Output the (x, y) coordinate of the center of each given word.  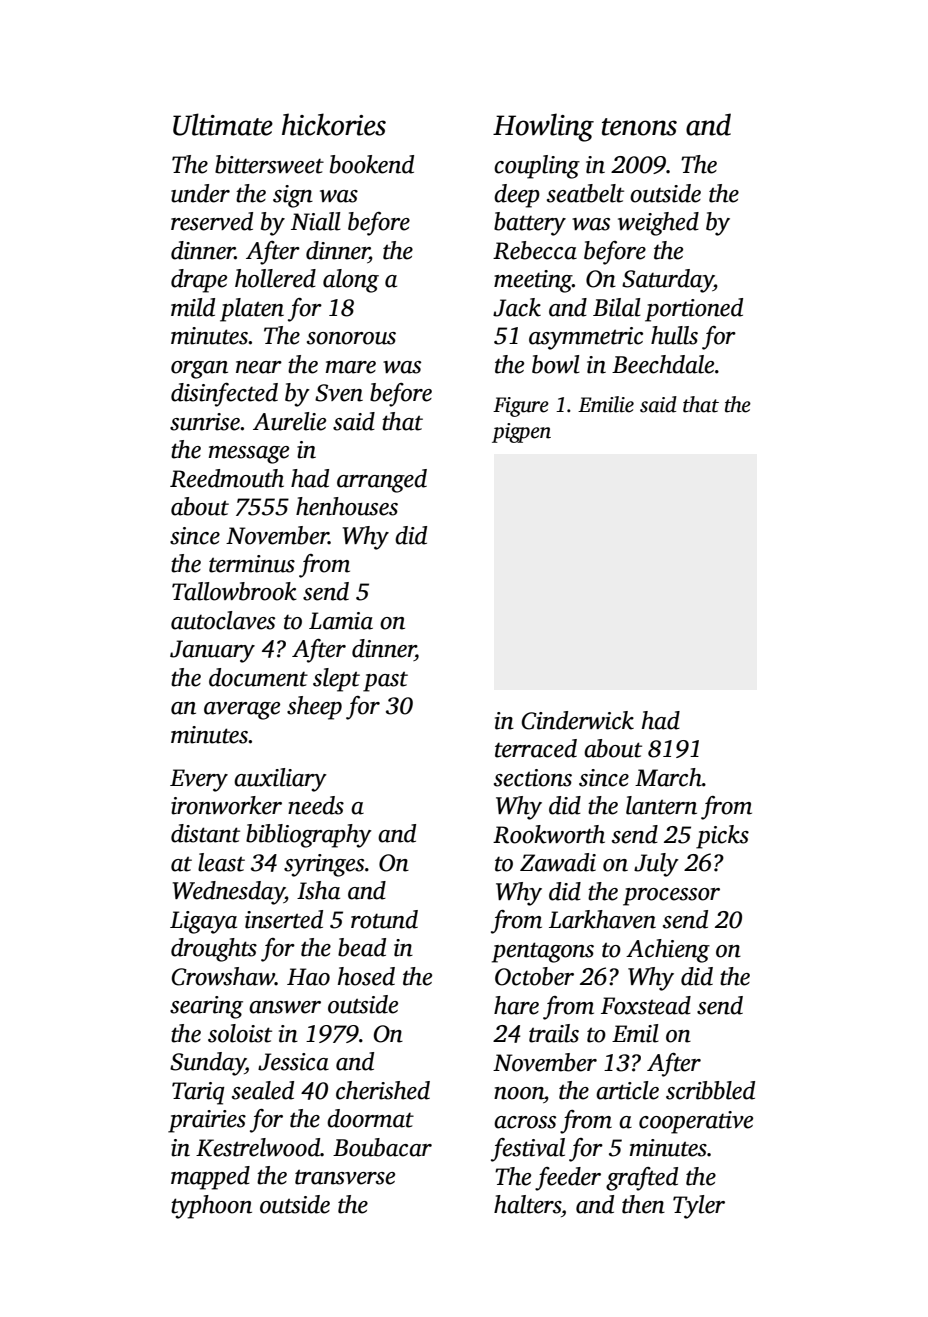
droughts (214, 950)
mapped (210, 1178)
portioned (694, 310)
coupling (537, 167)
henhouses (347, 506)
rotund (384, 919)
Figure (521, 407)
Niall (316, 221)
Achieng (668, 951)
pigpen (521, 433)
